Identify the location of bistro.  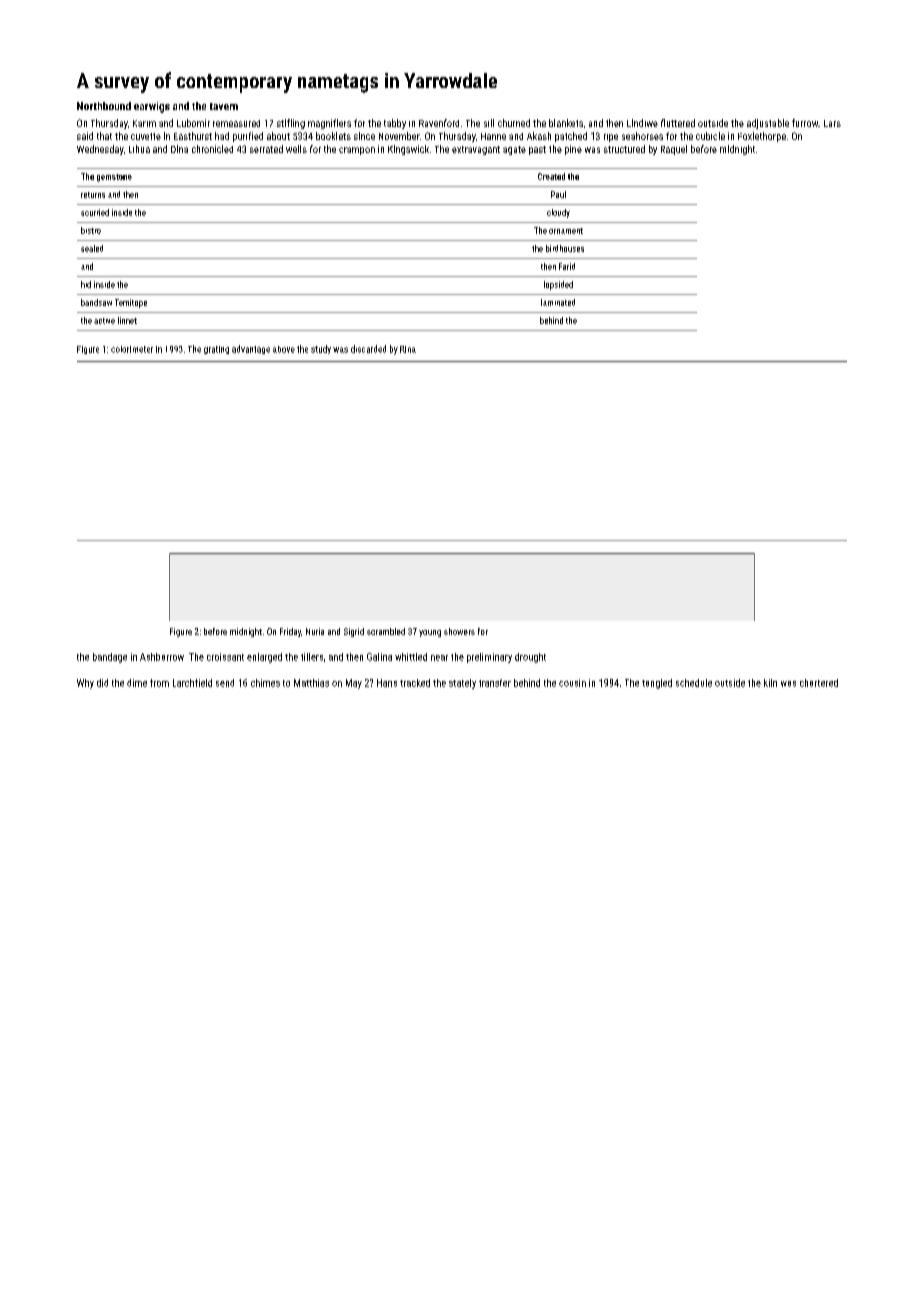
(91, 230).
